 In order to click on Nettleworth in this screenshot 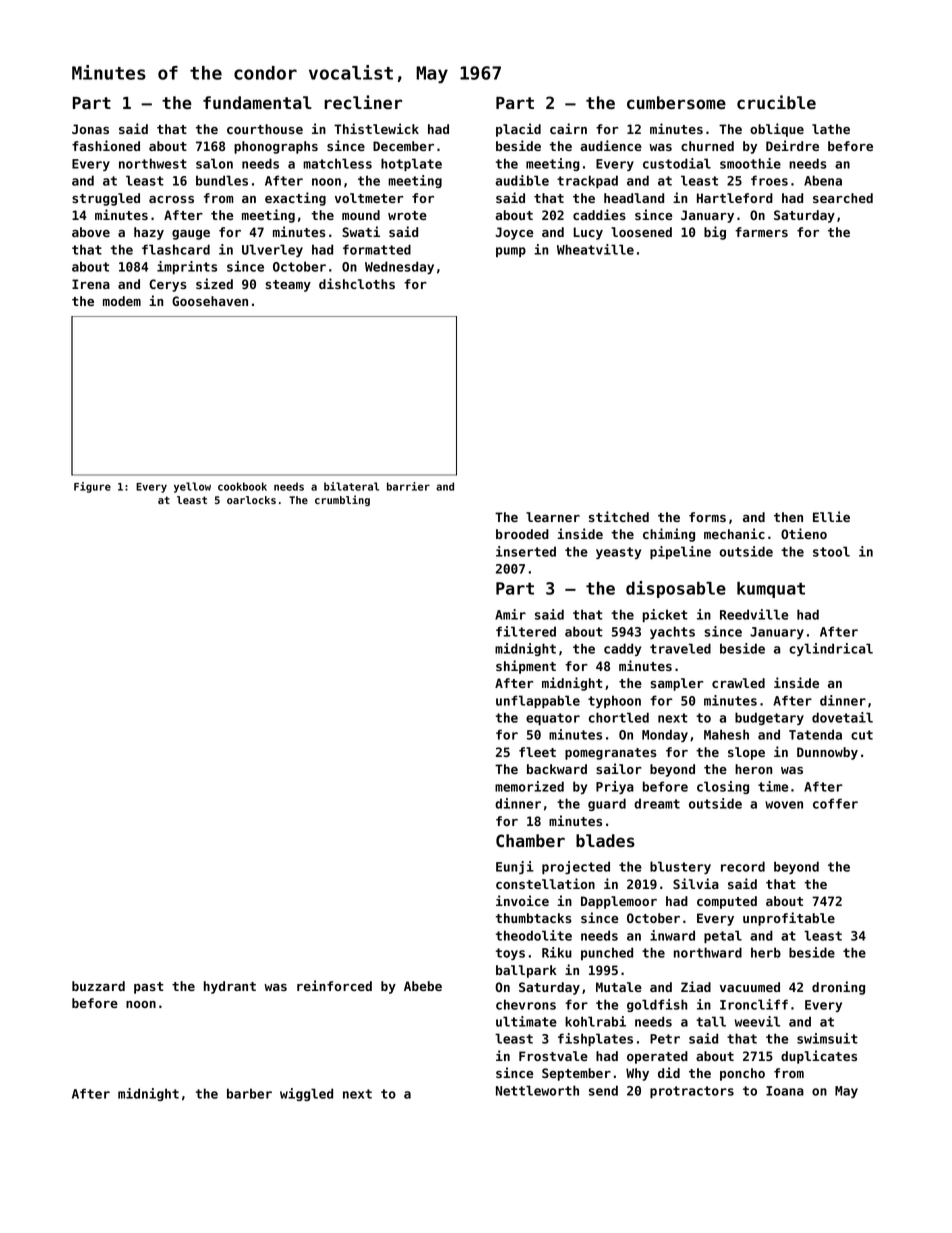, I will do `click(537, 1090)`.
